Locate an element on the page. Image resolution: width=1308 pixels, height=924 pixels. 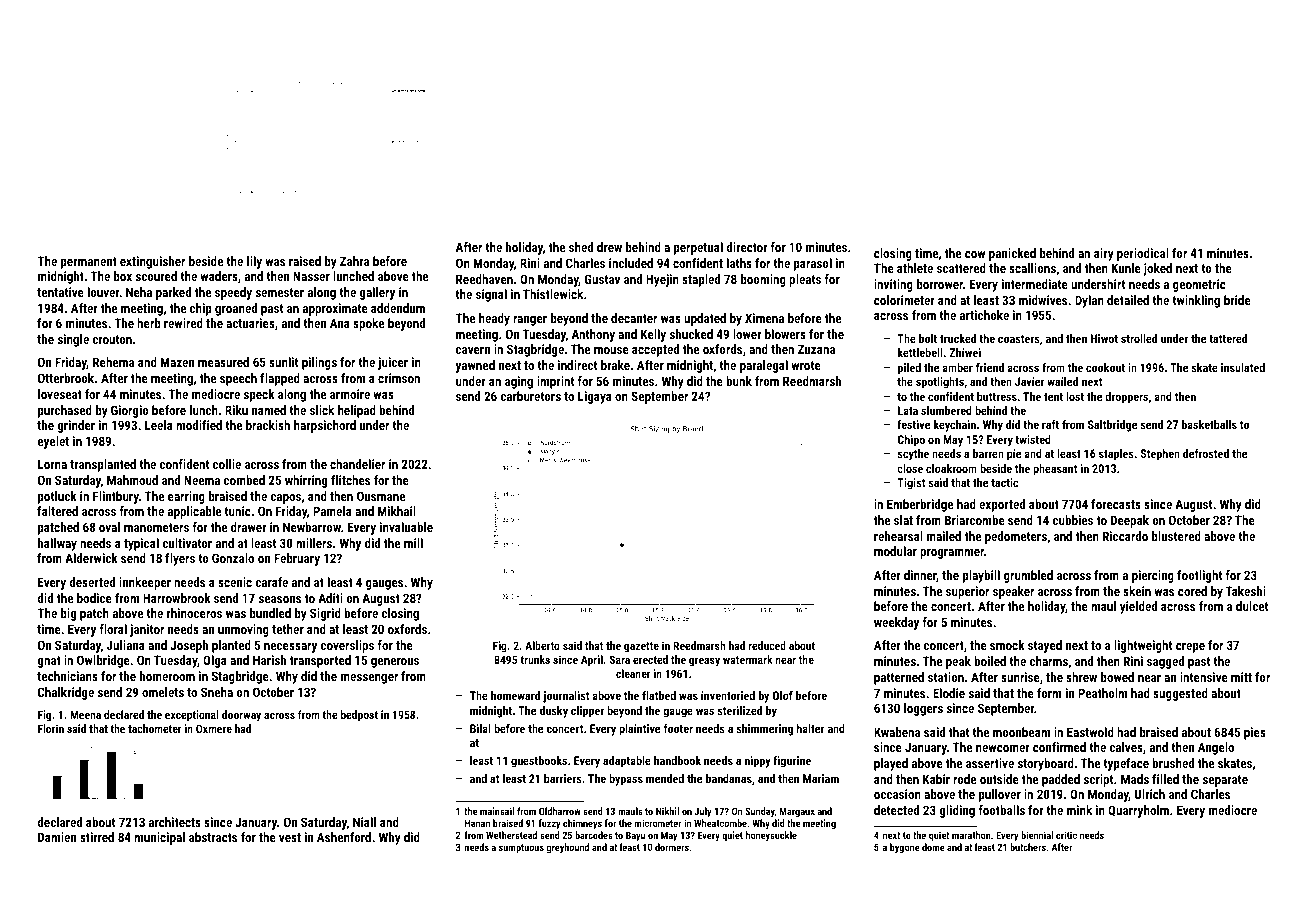
Niall is located at coordinates (364, 822).
